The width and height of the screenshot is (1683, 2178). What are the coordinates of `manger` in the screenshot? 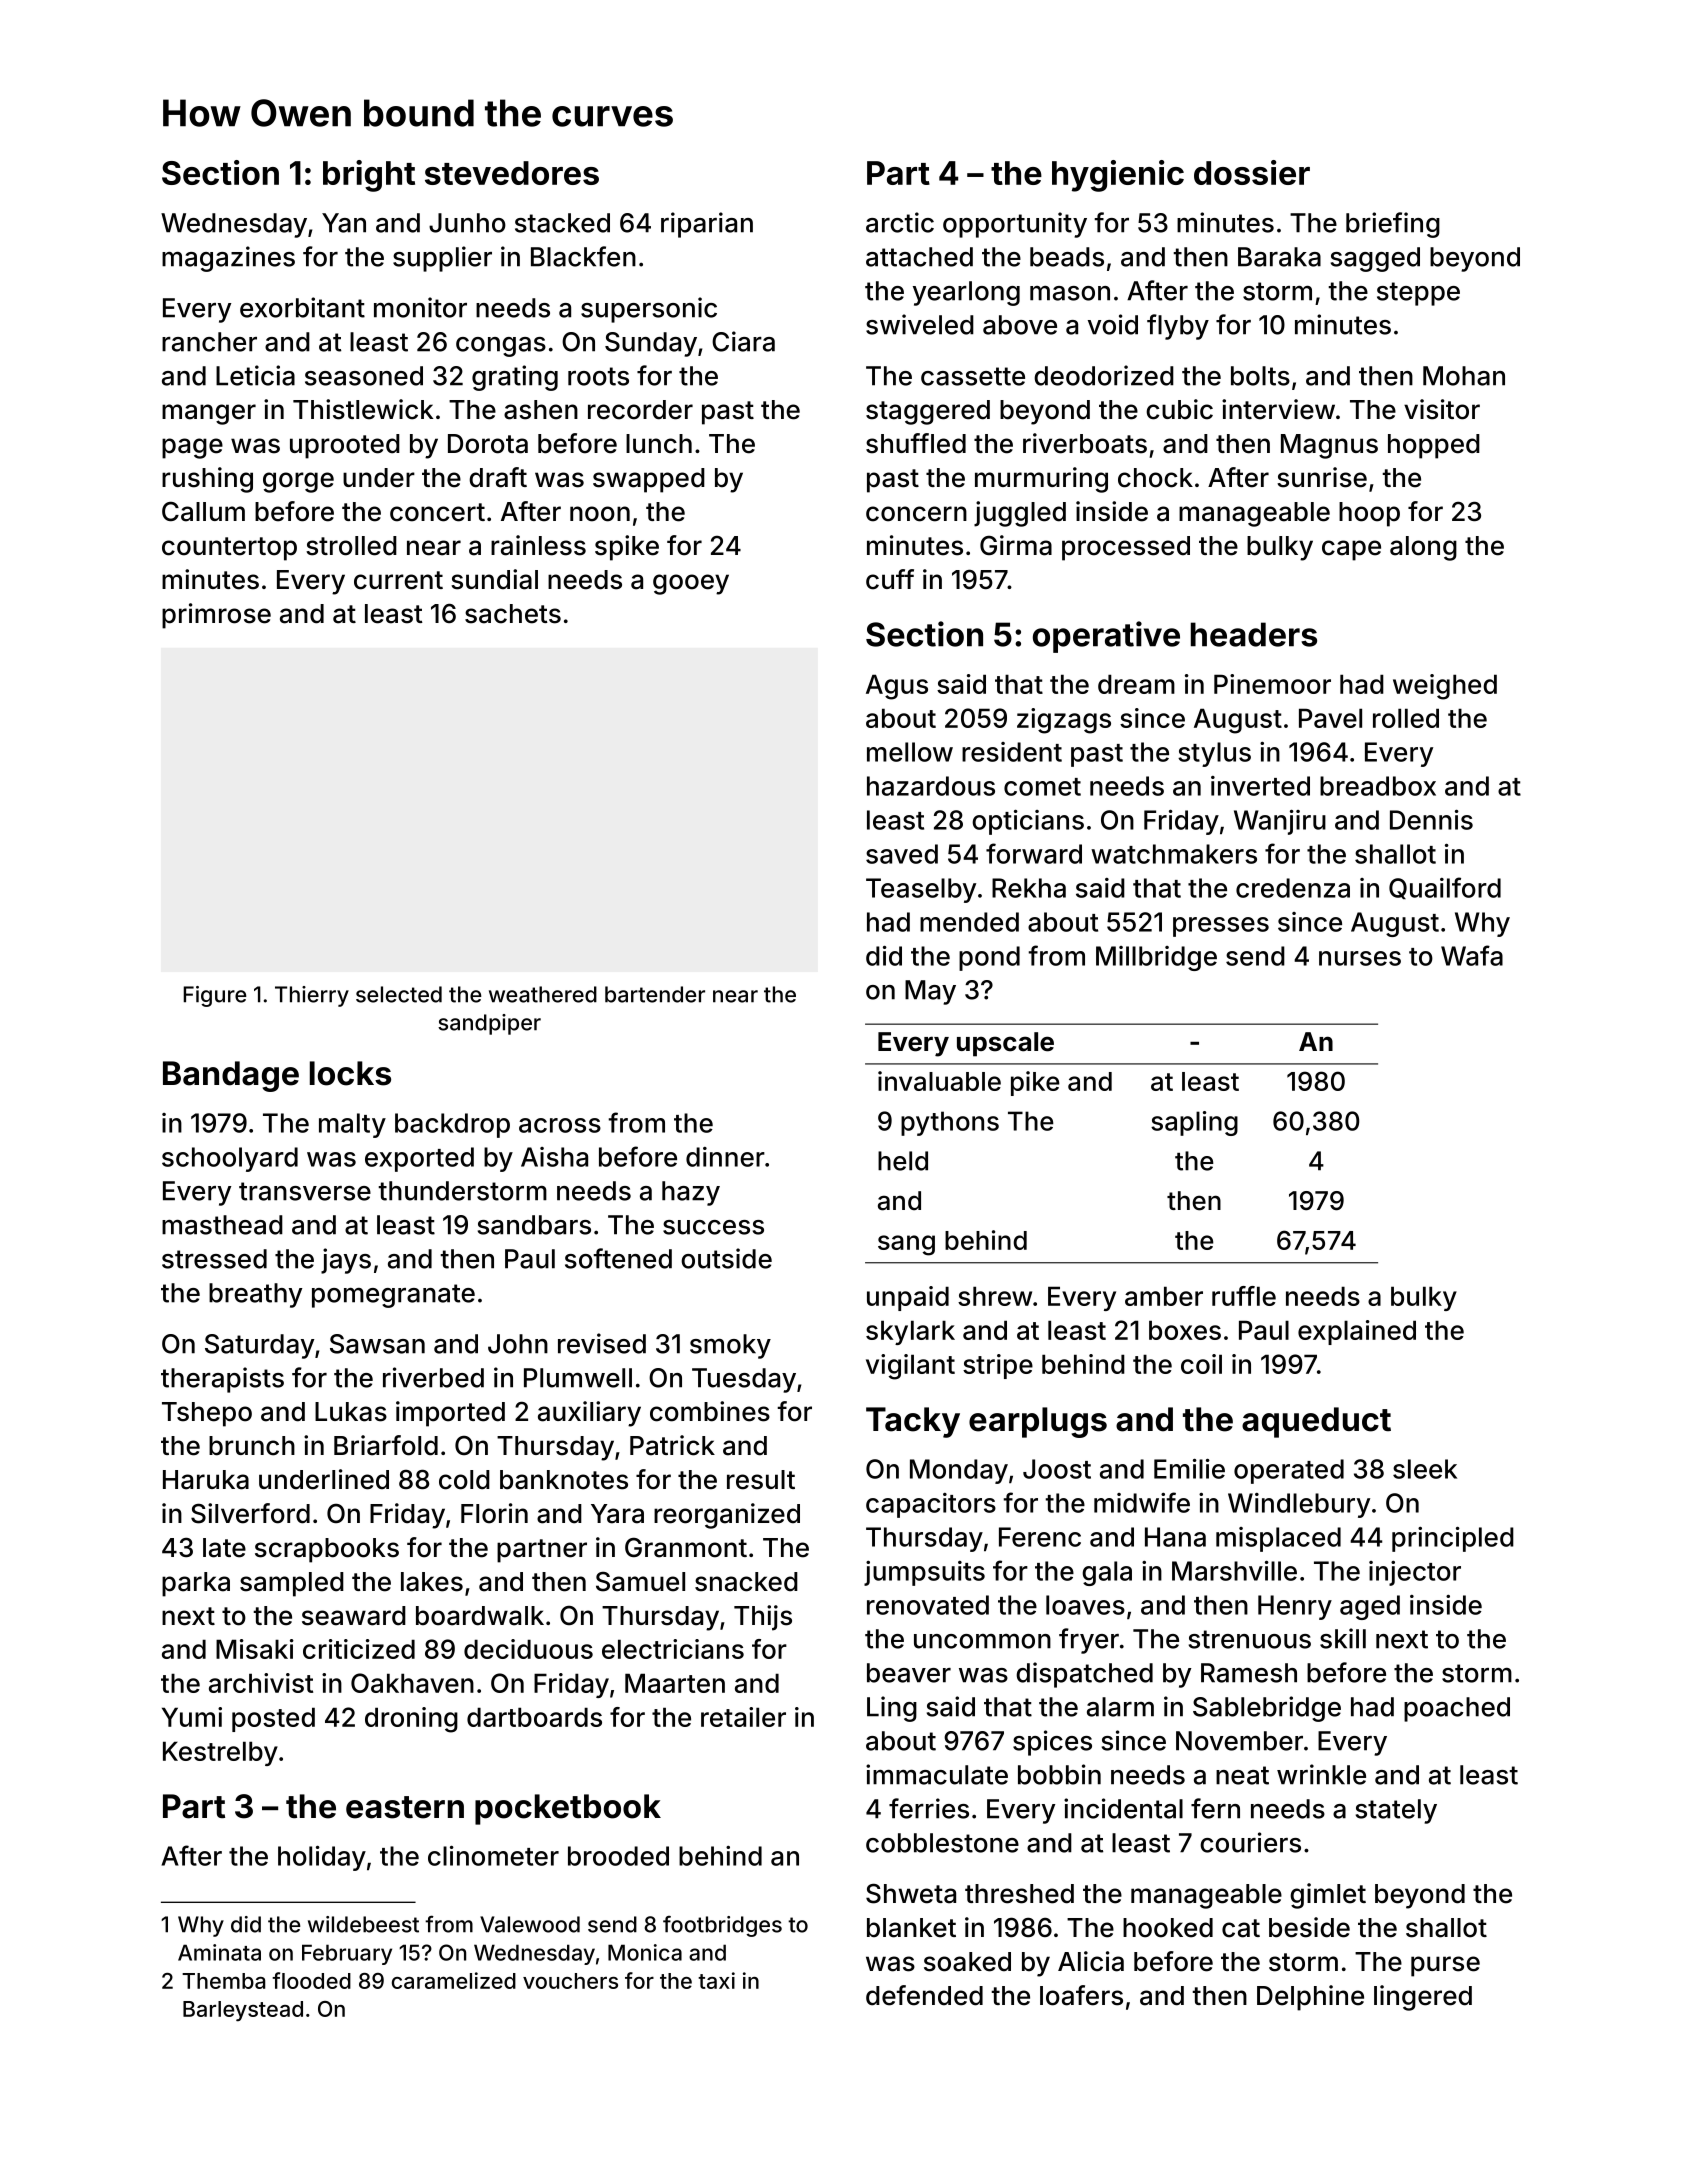 It's located at (209, 414).
